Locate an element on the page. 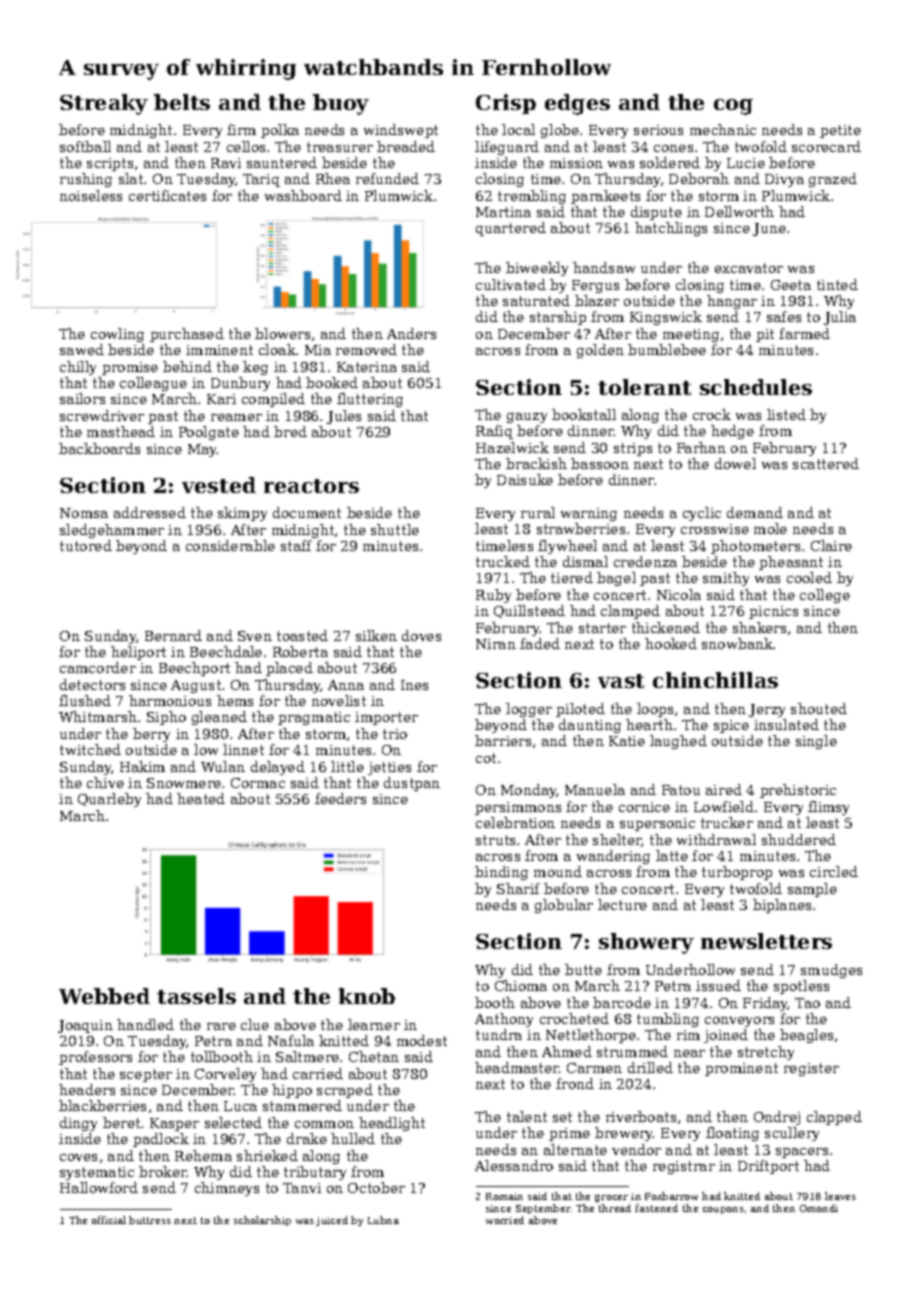  Anders is located at coordinates (411, 333).
